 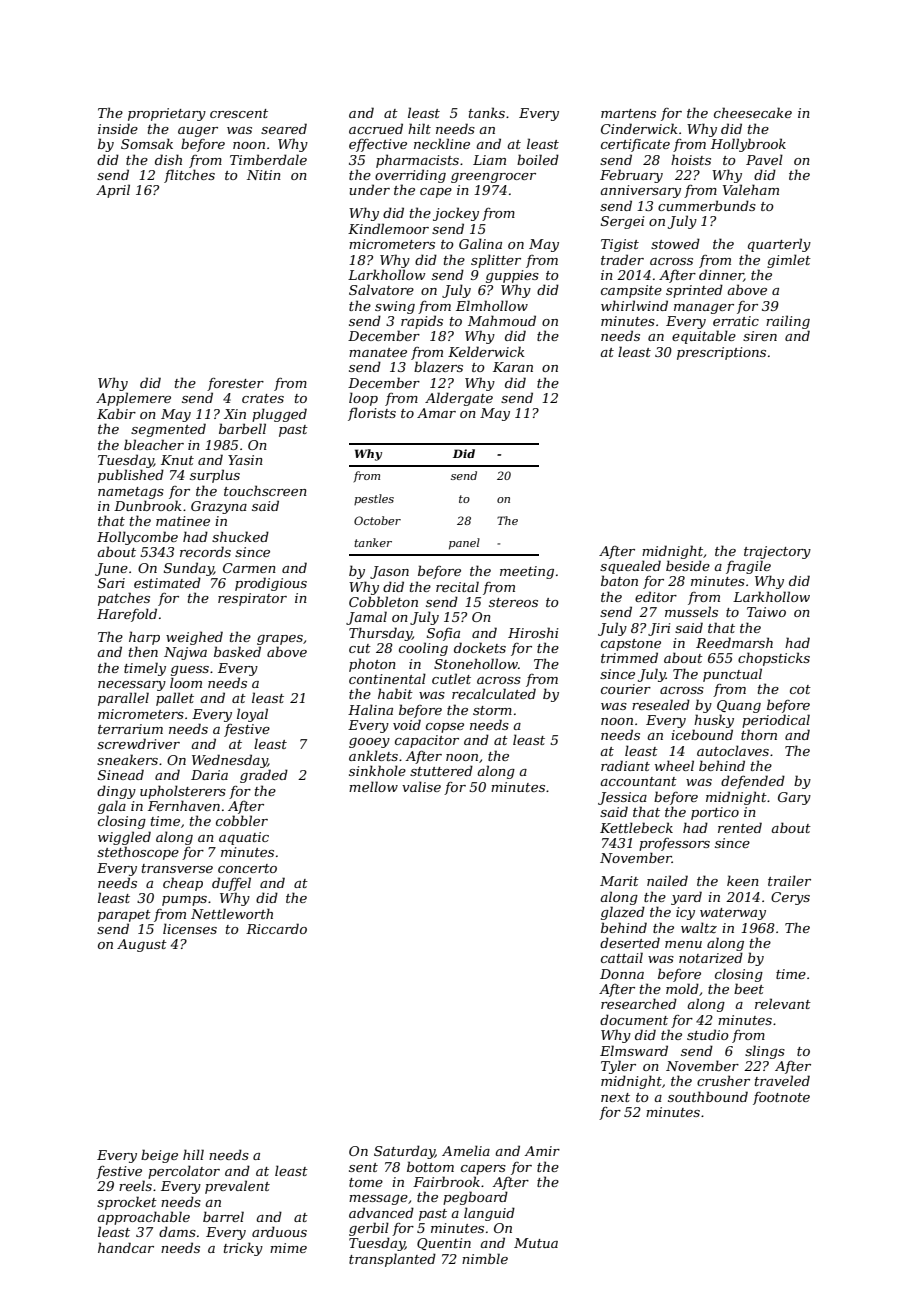 What do you see at coordinates (190, 928) in the screenshot?
I see `licenses` at bounding box center [190, 928].
